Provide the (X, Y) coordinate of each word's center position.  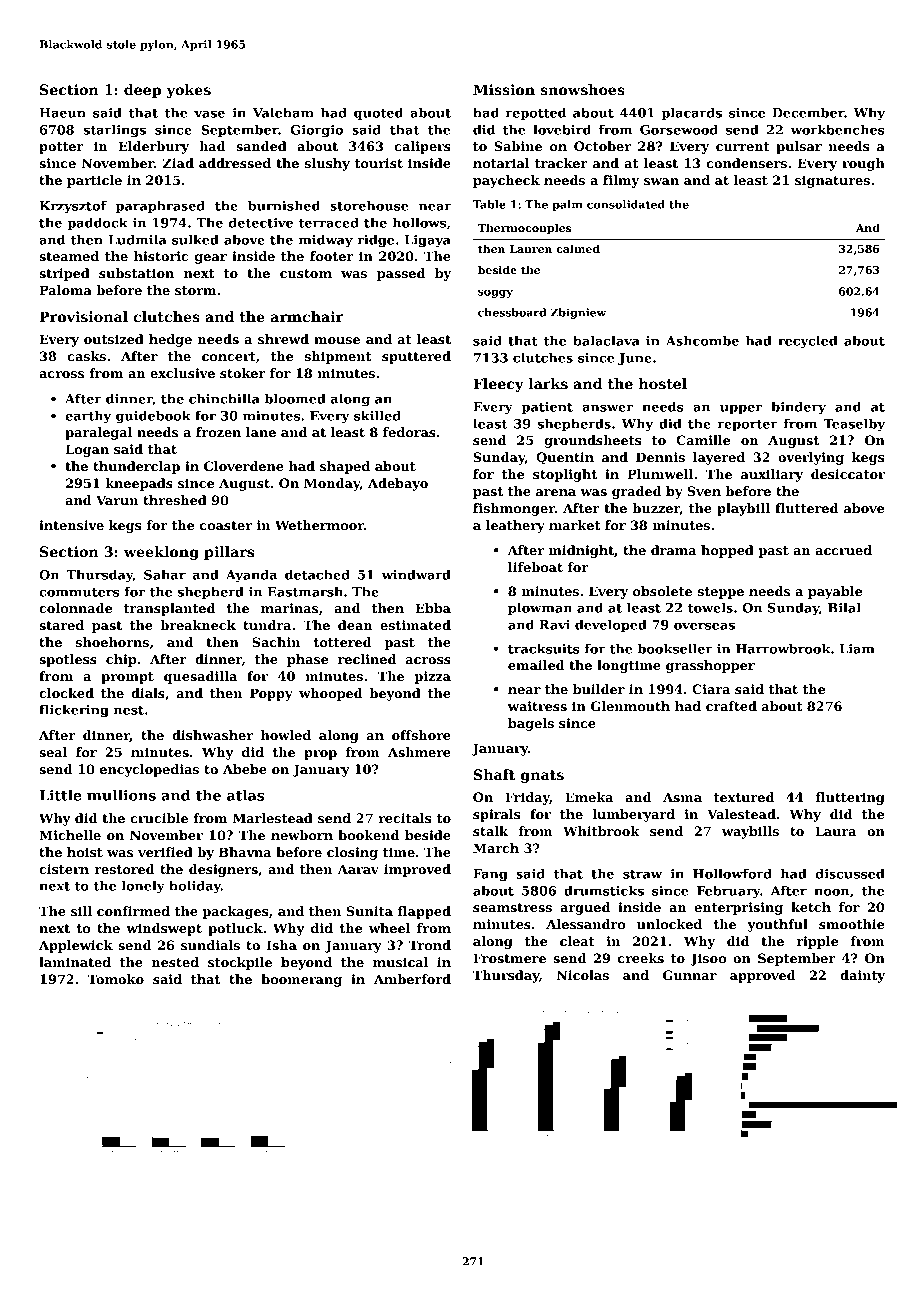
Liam (857, 649)
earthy (88, 417)
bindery (798, 408)
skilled (377, 415)
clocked (66, 693)
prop (320, 755)
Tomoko (116, 979)
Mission (504, 89)
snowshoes (582, 89)
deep (142, 91)
